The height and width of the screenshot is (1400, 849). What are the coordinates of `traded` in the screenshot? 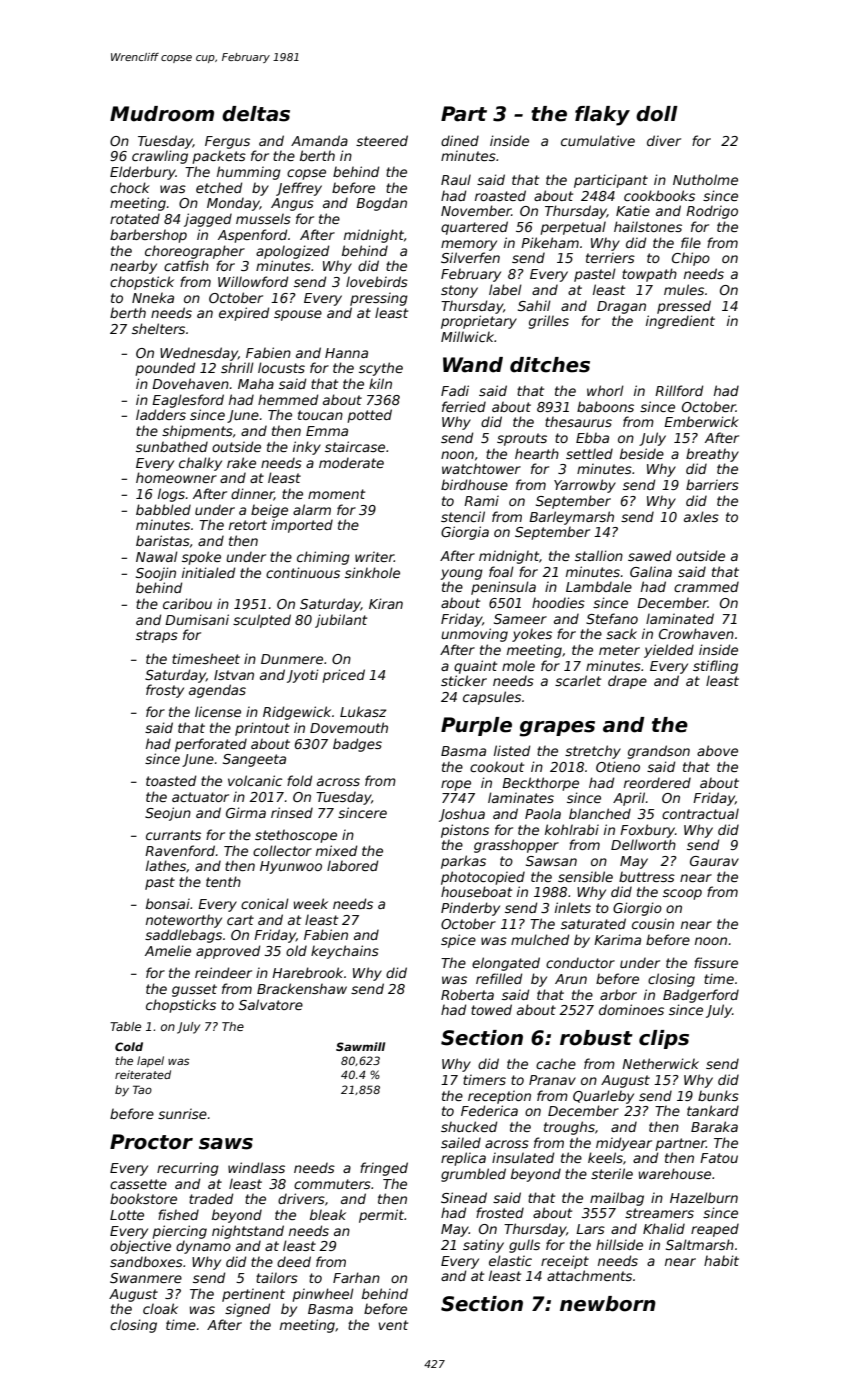 It's located at (211, 1198).
